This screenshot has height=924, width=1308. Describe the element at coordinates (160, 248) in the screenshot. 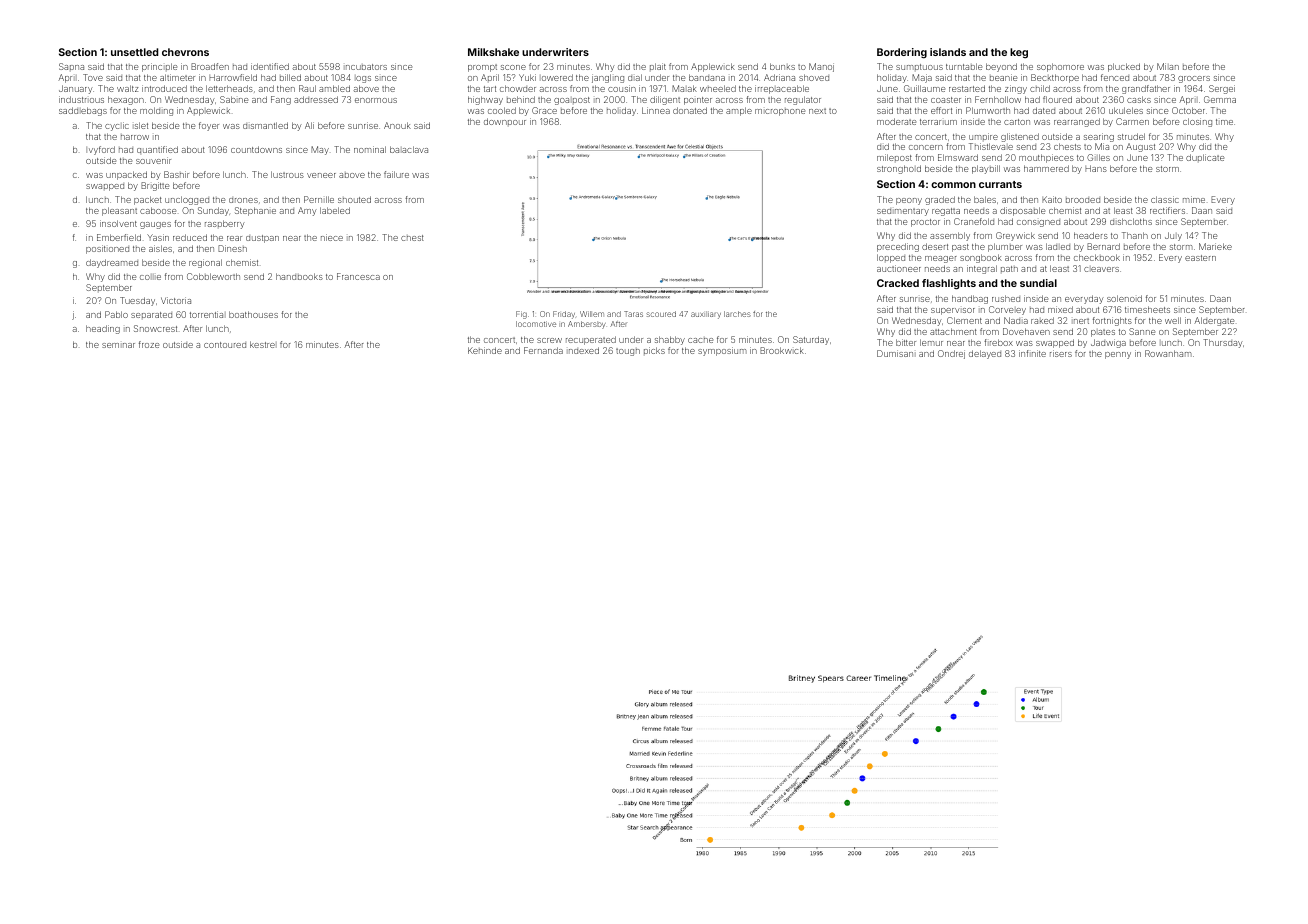

I see `aisles` at that location.
